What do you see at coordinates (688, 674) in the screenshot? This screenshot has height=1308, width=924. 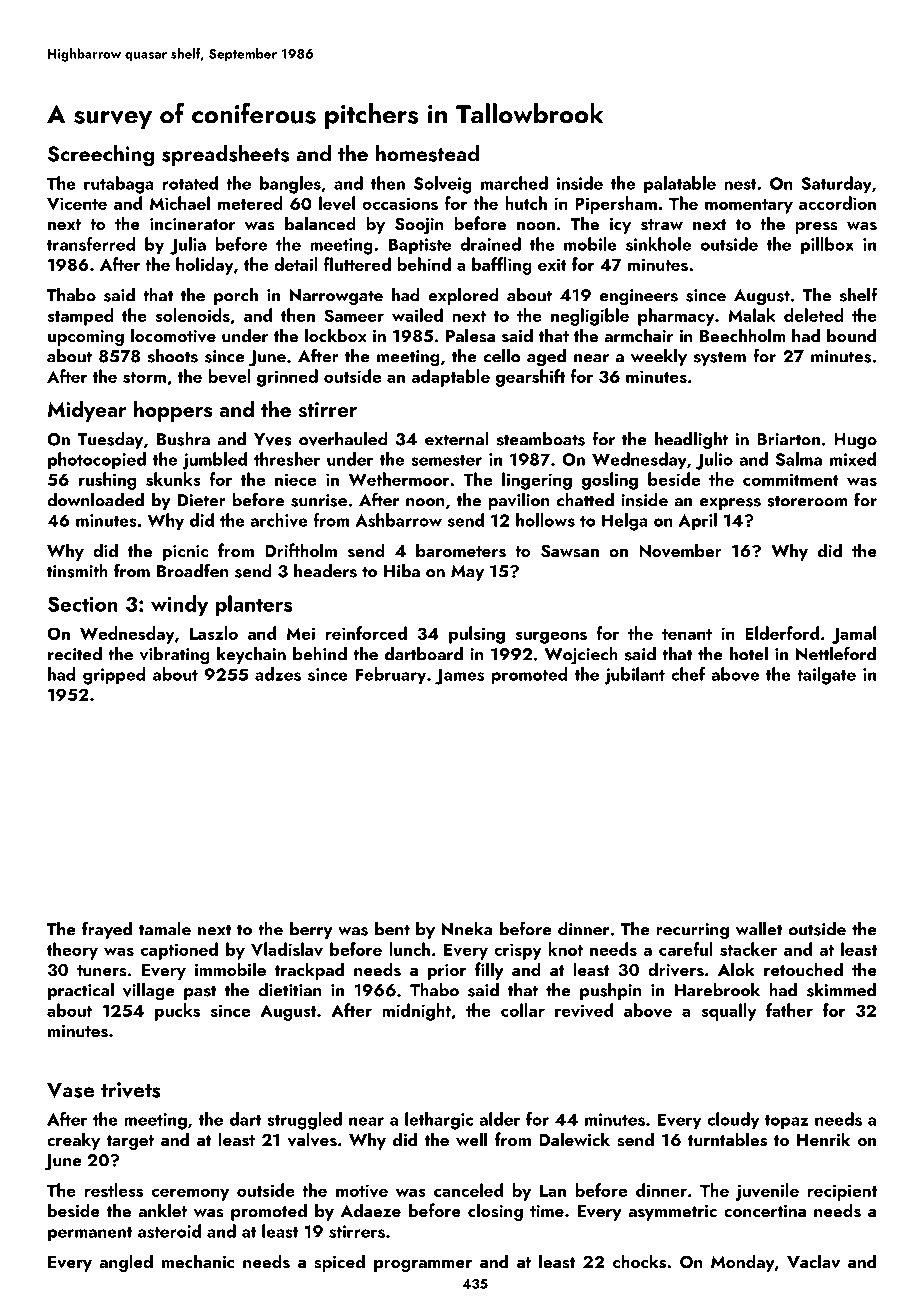 I see `chef` at bounding box center [688, 674].
